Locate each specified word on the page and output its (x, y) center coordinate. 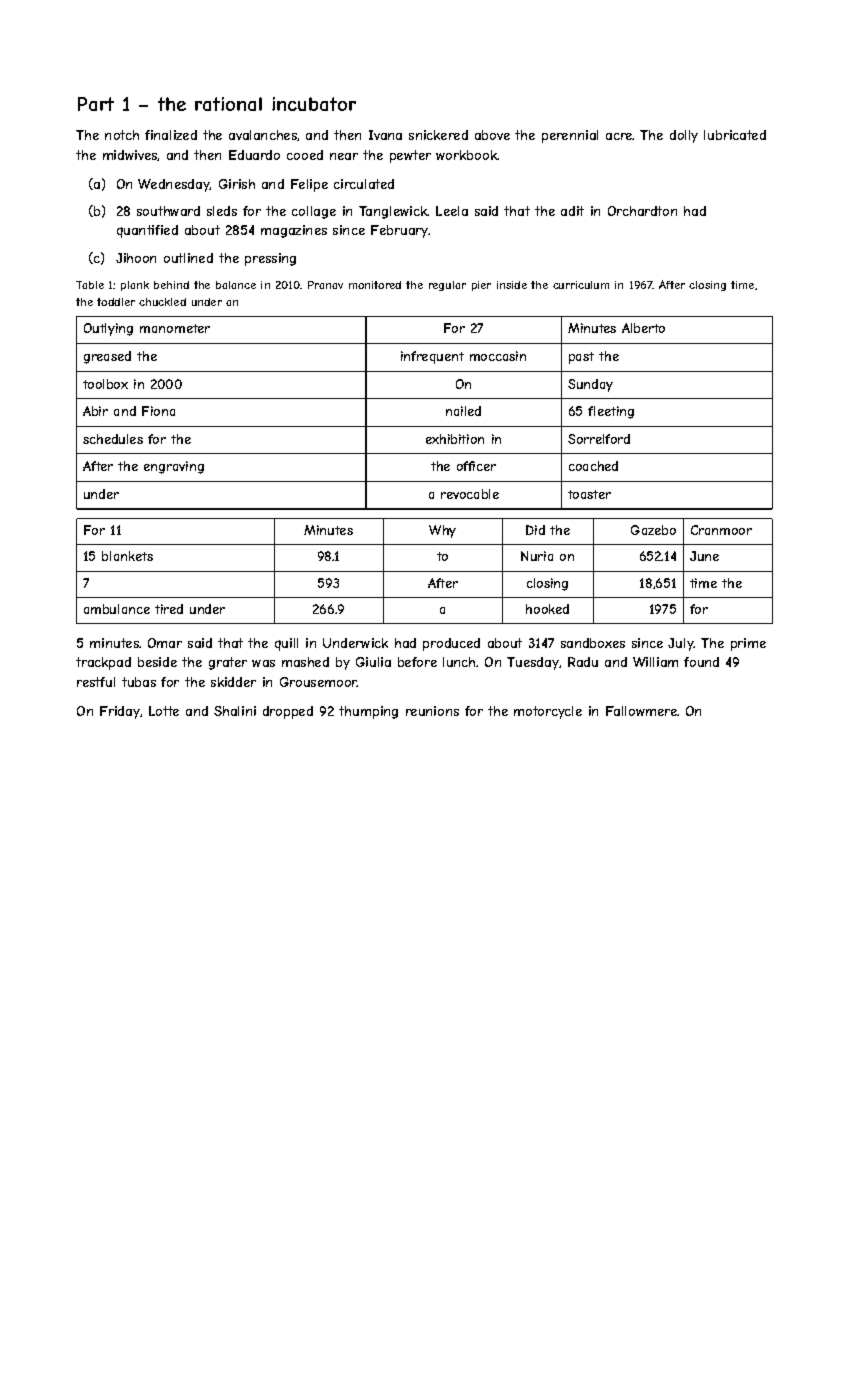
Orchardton (642, 211)
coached (593, 466)
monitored (375, 285)
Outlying (108, 329)
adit (572, 211)
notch (122, 135)
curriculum (581, 285)
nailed (463, 411)
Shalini (235, 711)
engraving (174, 467)
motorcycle (548, 712)
